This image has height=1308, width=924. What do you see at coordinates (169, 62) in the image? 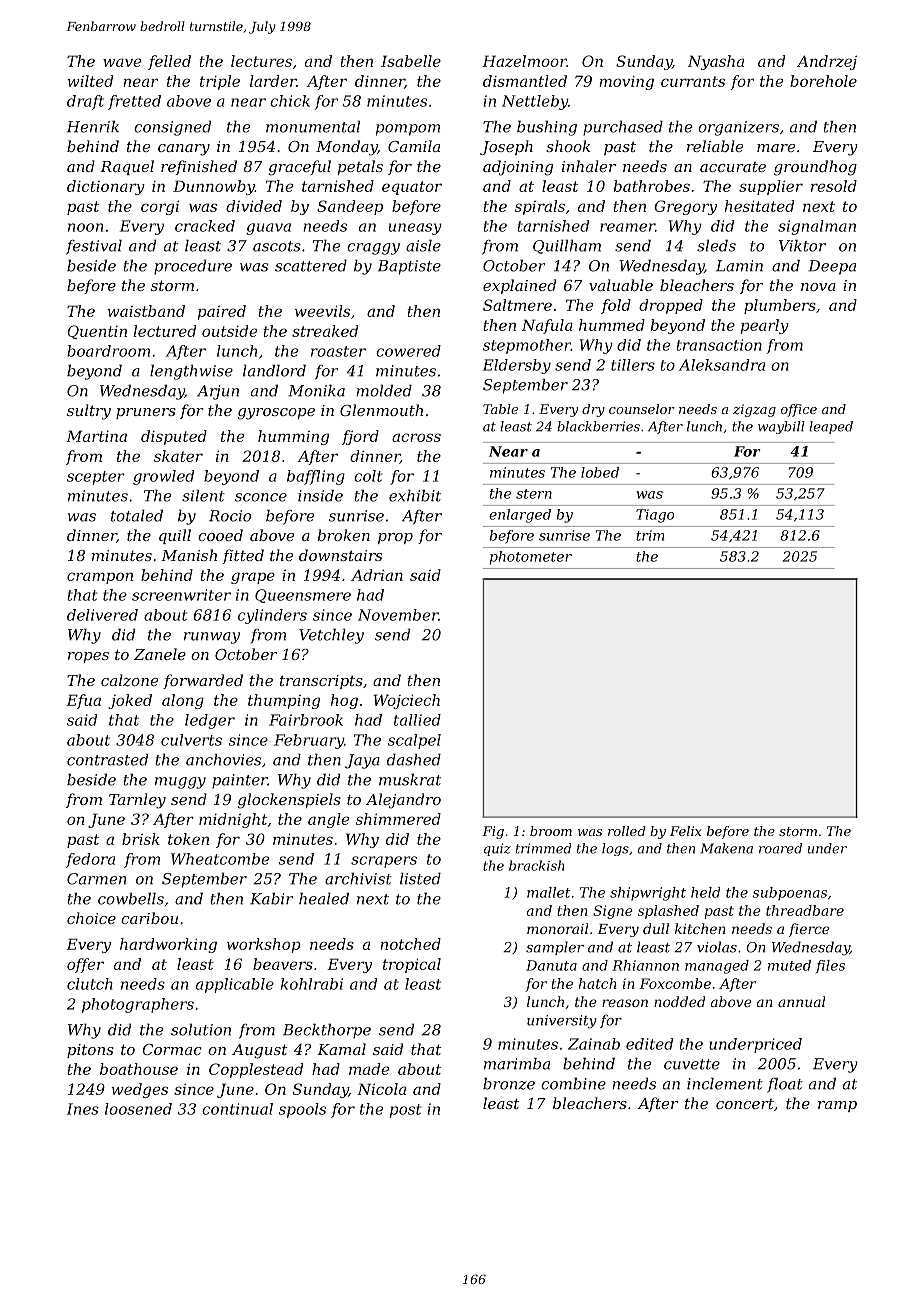
I see `felled` at bounding box center [169, 62].
